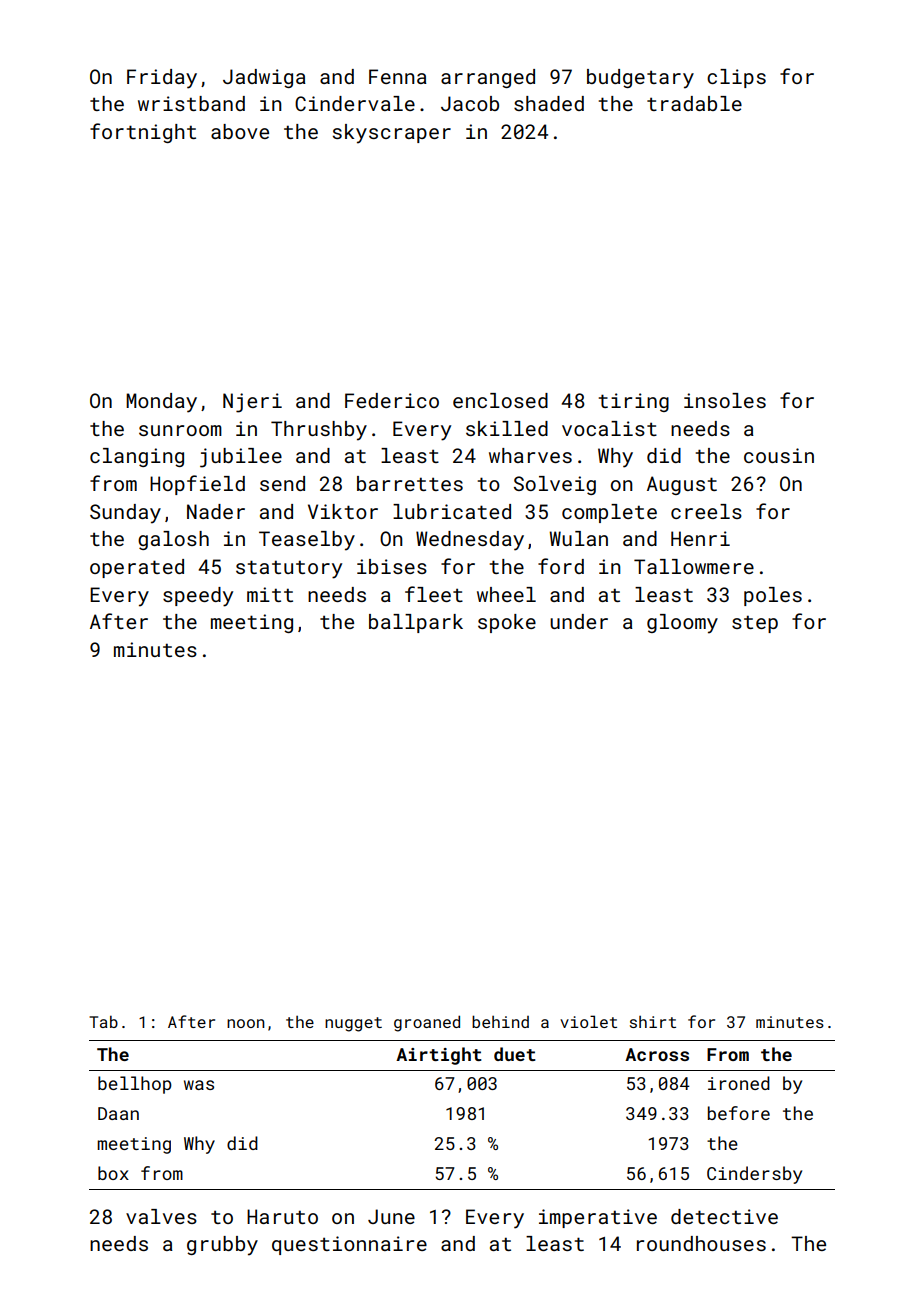 This screenshot has width=924, height=1308. I want to click on Sunday, so click(125, 514).
